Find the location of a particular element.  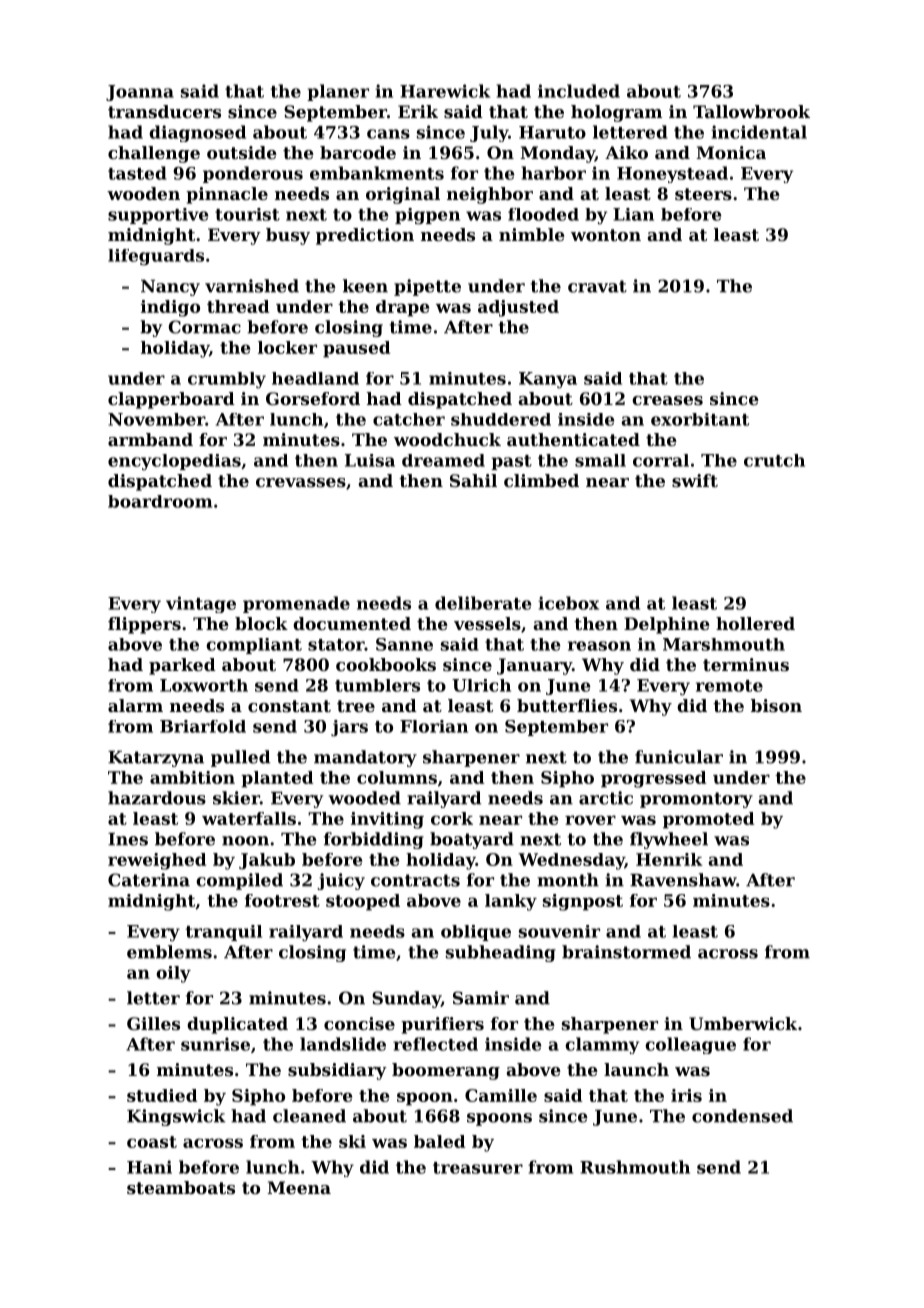

steers is located at coordinates (703, 194).
